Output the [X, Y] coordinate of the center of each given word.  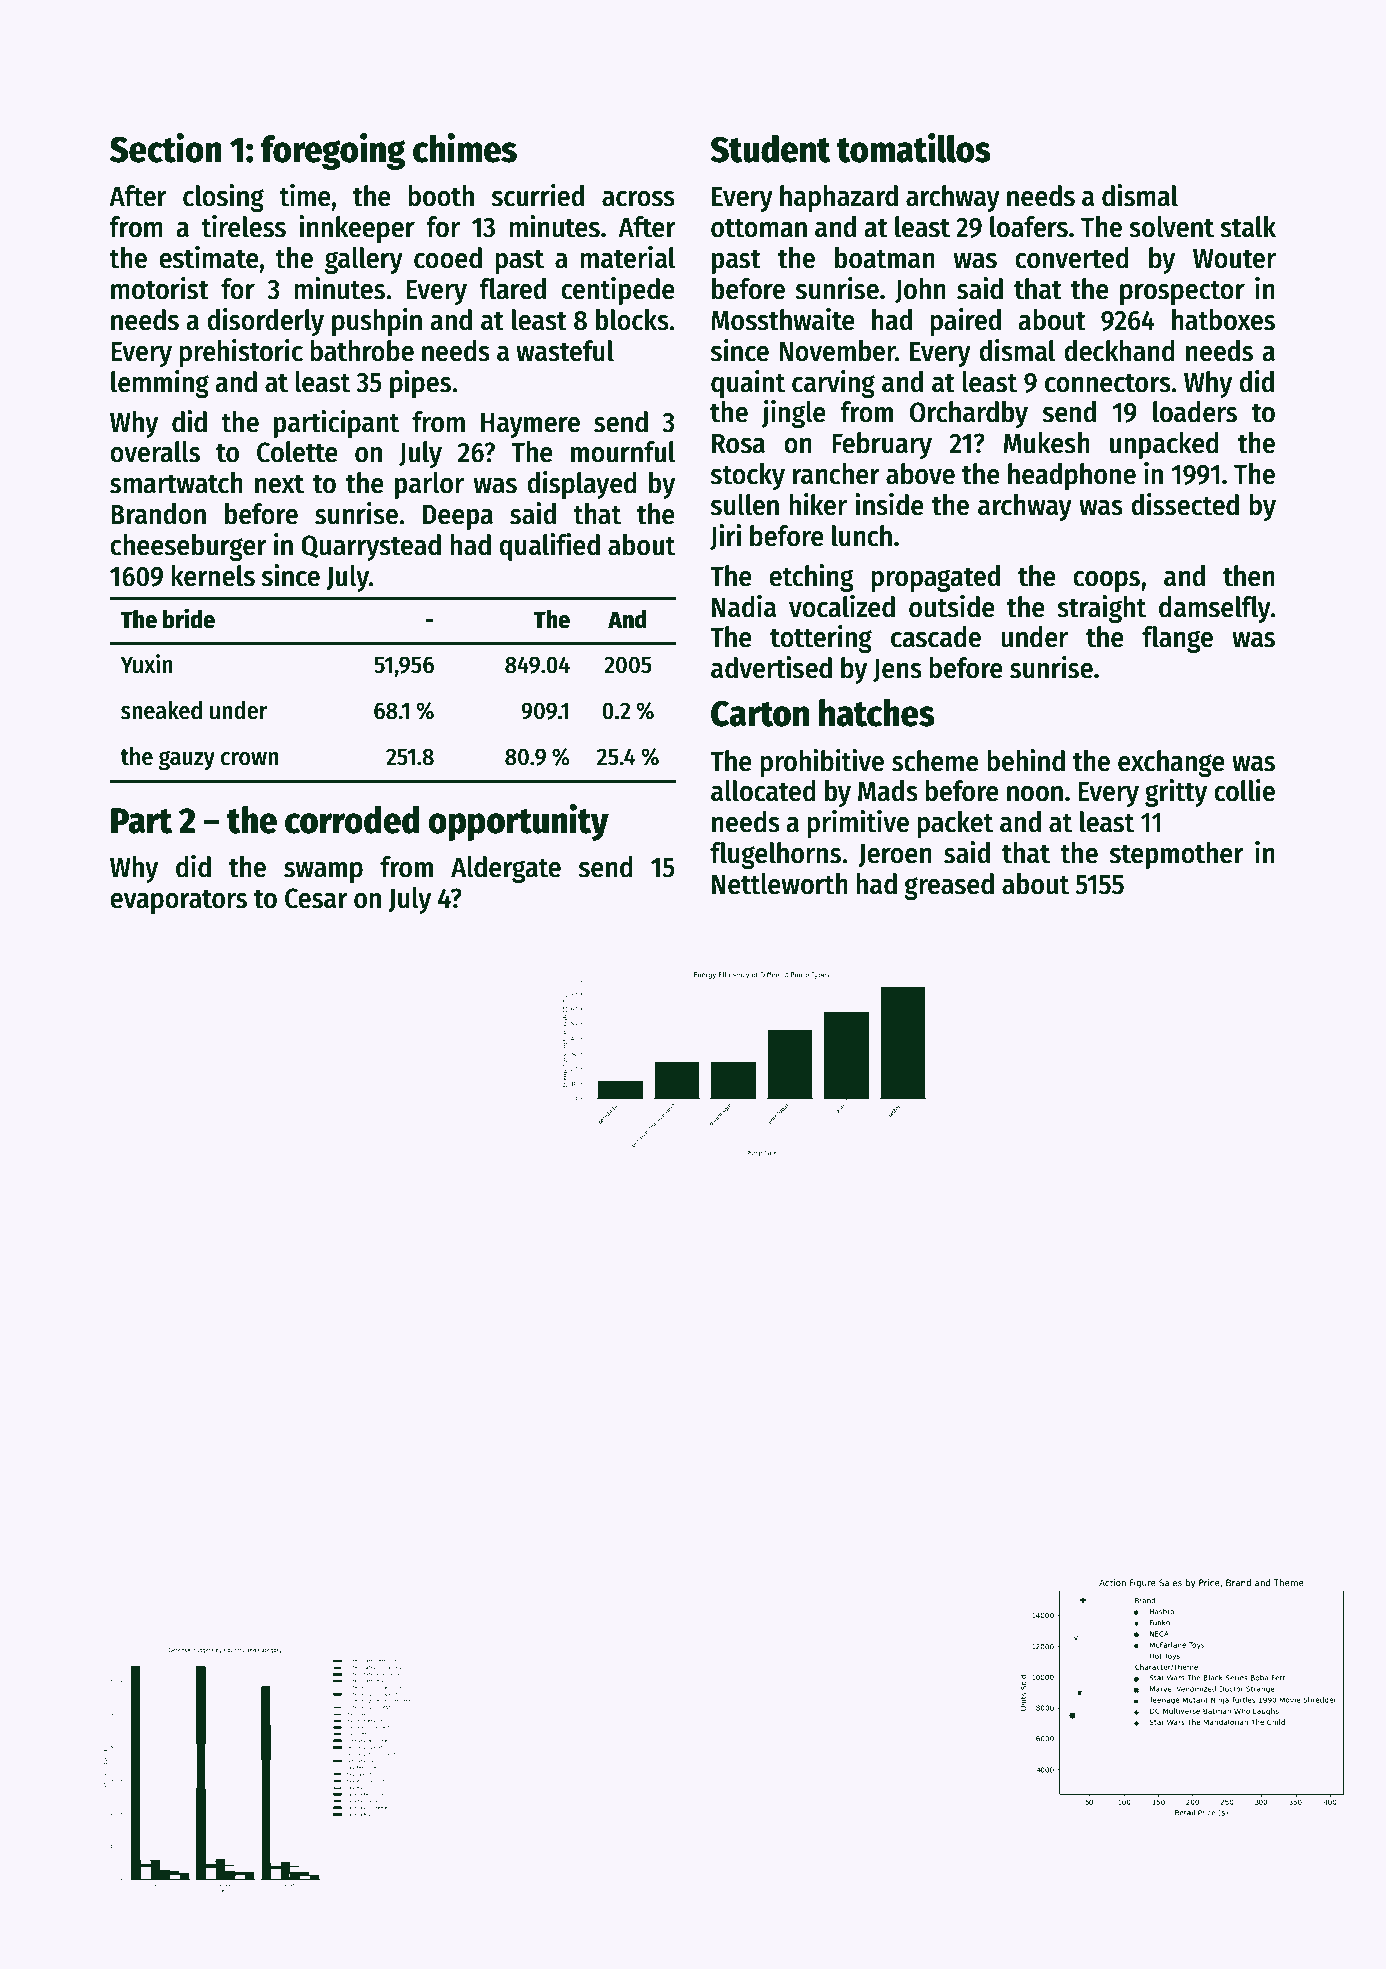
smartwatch [176, 483]
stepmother [1177, 855]
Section [166, 148]
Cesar [316, 898]
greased [949, 886]
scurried [538, 195]
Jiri [725, 537]
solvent [1171, 227]
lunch [862, 536]
